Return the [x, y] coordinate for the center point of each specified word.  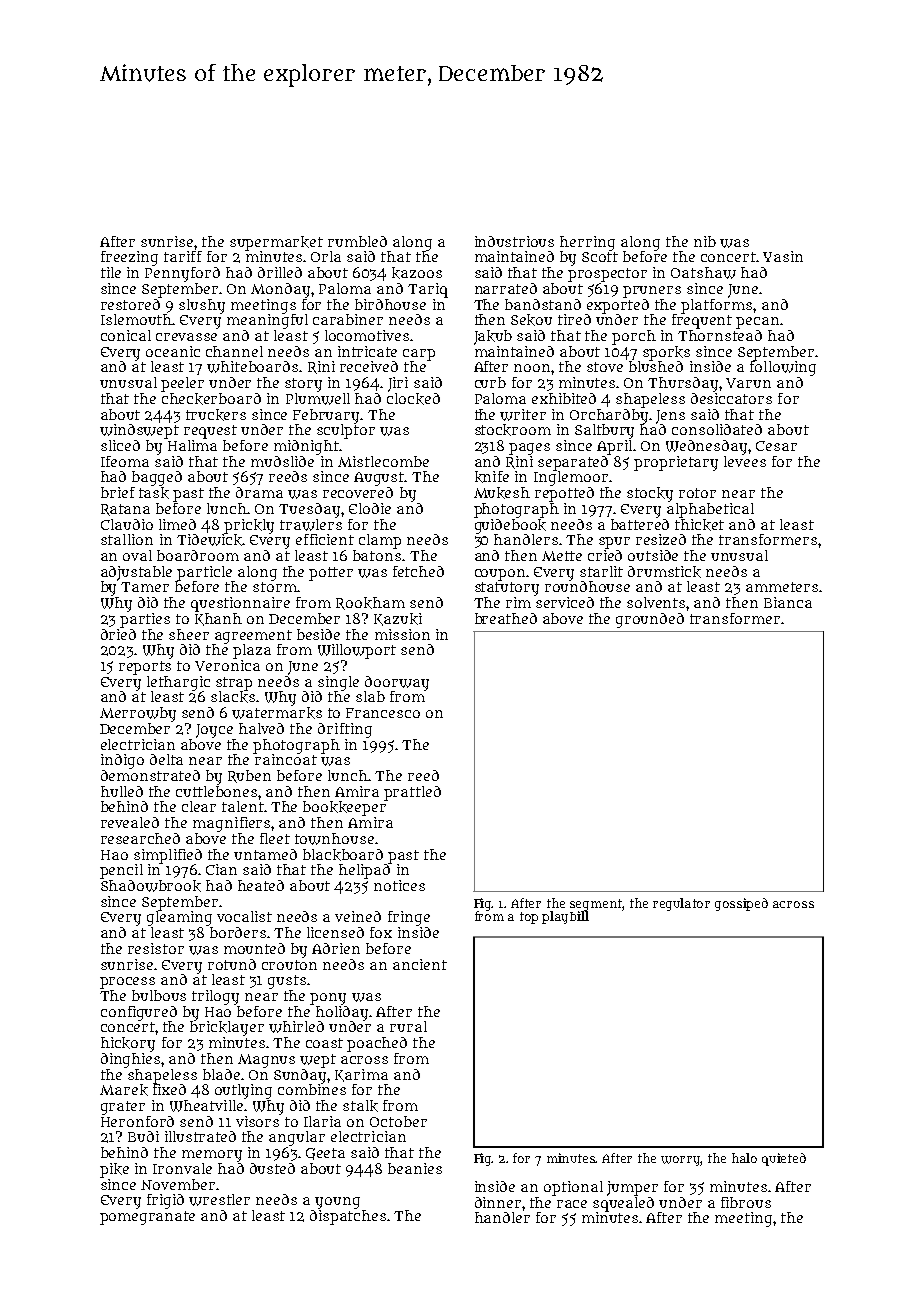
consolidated [717, 429]
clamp [380, 541]
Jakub [493, 337]
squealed [623, 1204]
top [529, 918]
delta [166, 759]
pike [114, 1170]
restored [130, 304]
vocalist [244, 916]
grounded [650, 620]
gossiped [741, 904]
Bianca [788, 602]
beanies [415, 1168]
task [154, 493]
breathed [506, 618]
